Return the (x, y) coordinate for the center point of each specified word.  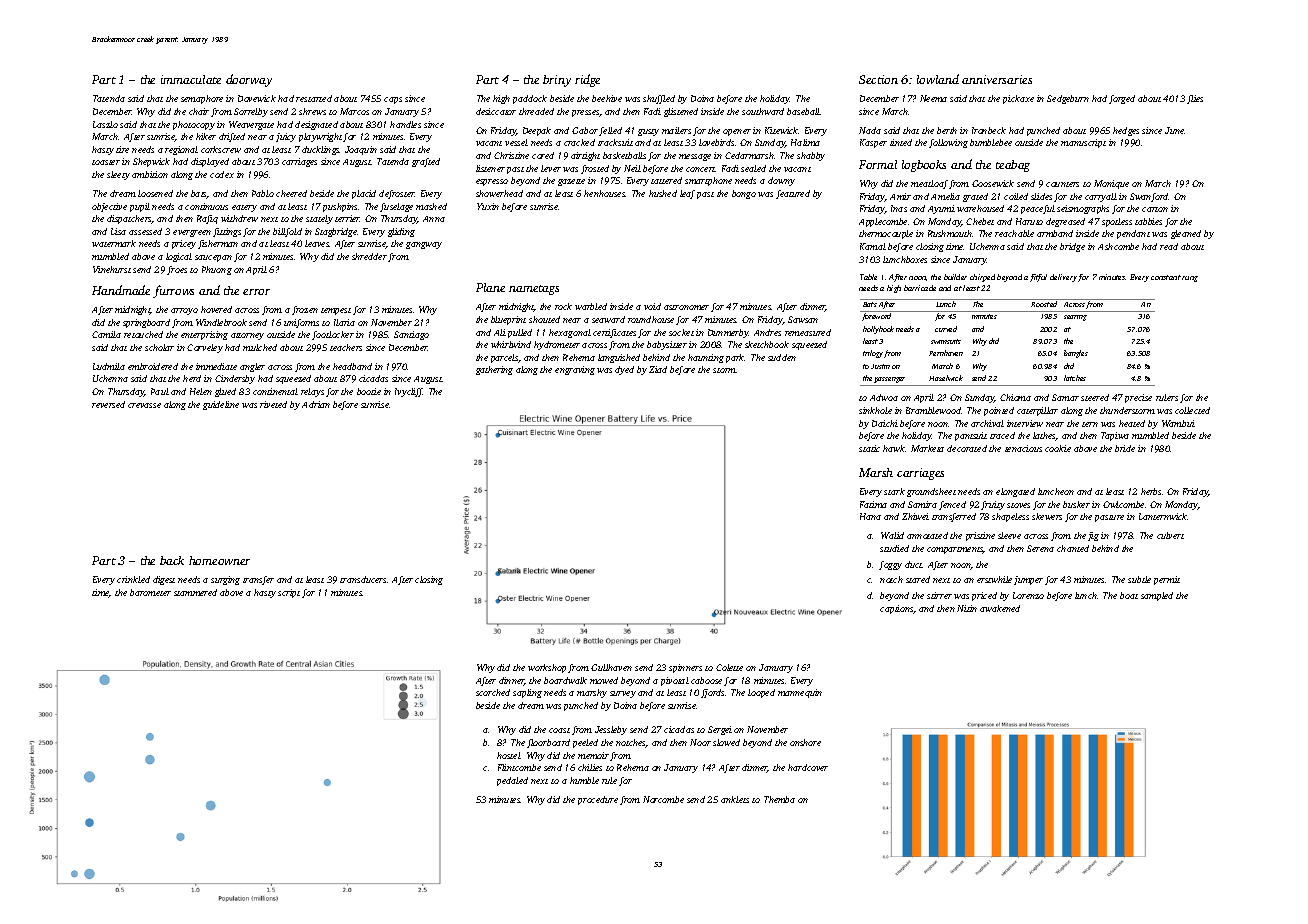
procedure (598, 800)
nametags (534, 290)
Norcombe (663, 799)
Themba (779, 799)
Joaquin (361, 150)
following (948, 143)
